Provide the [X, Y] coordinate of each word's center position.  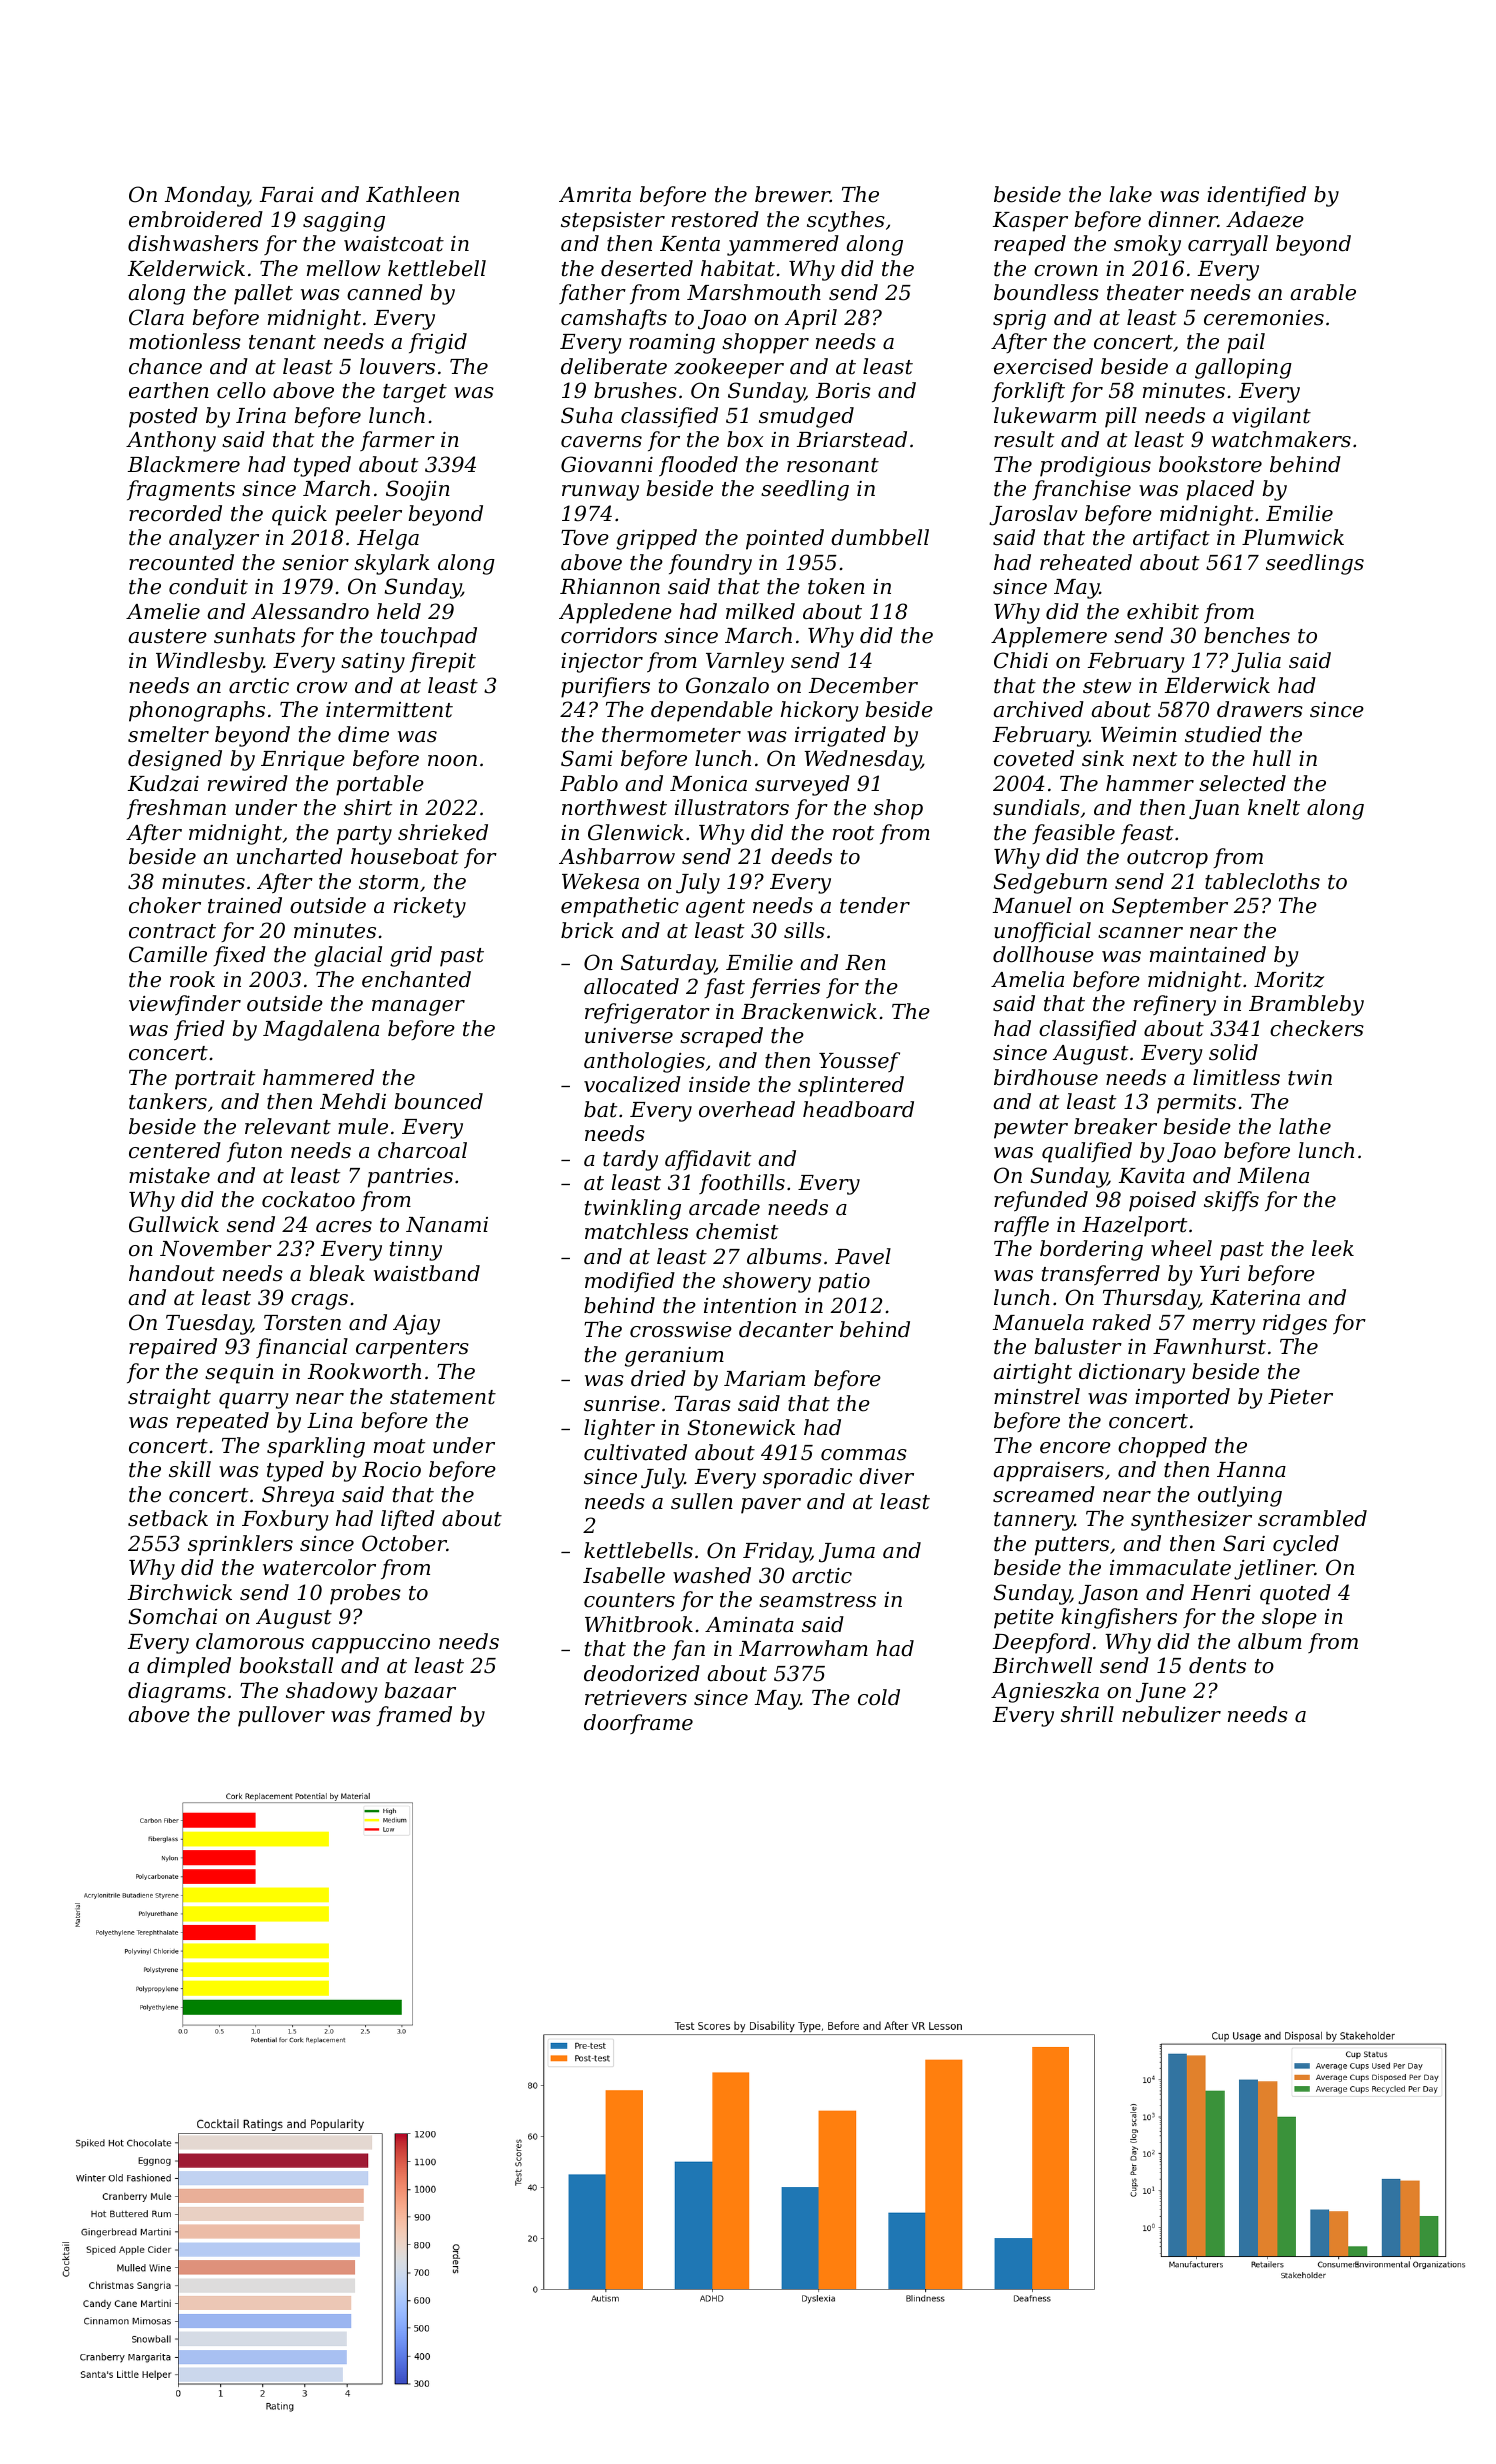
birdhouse [1046, 1077]
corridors [609, 635]
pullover [281, 1716]
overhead [747, 1109]
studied [1223, 734]
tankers [168, 1101]
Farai [287, 195]
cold [879, 1697]
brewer [792, 194]
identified [1256, 196]
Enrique [303, 761]
